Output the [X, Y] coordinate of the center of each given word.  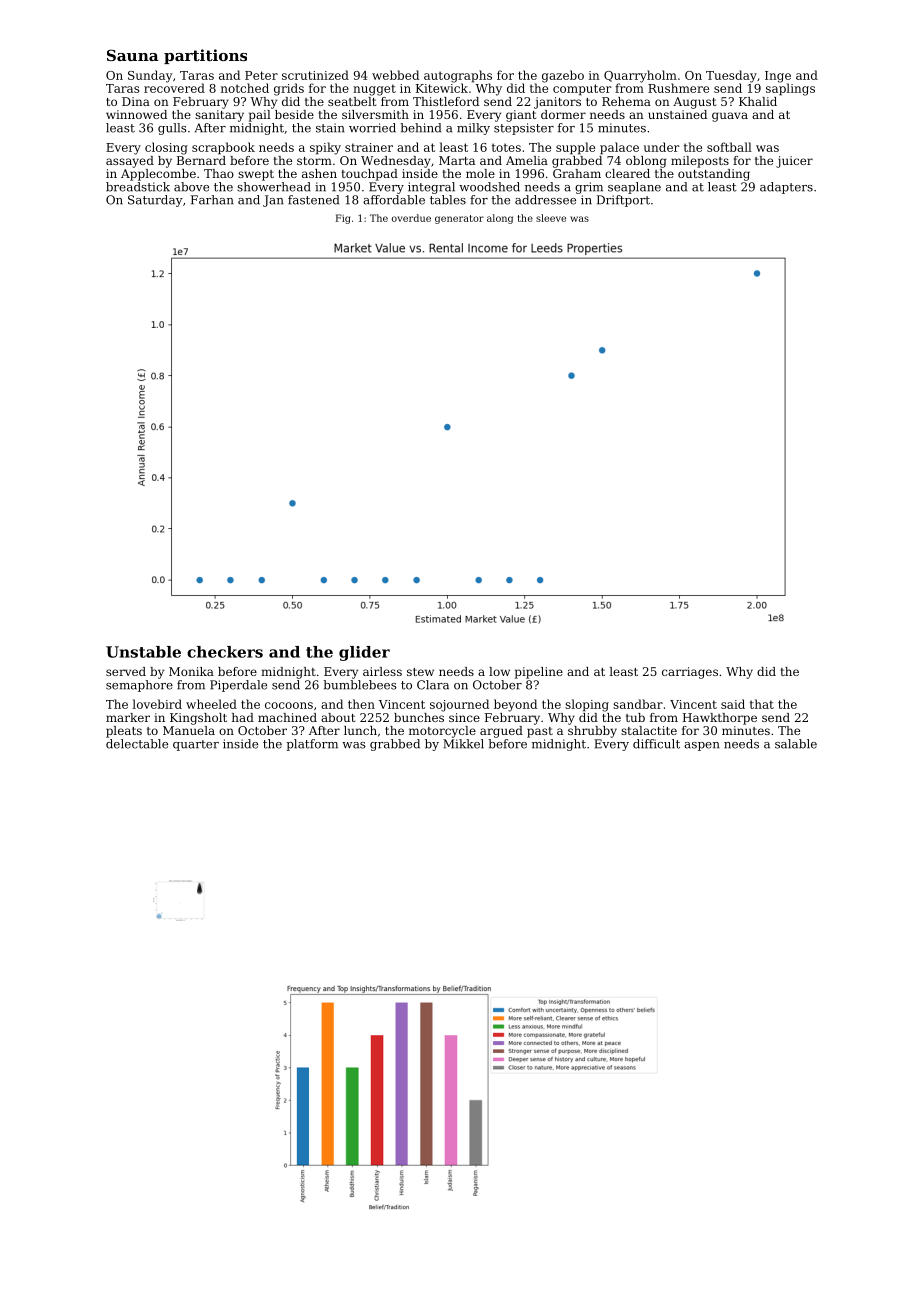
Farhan [212, 200]
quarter [196, 745]
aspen [701, 746]
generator [459, 219]
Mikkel [463, 744]
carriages [690, 673]
